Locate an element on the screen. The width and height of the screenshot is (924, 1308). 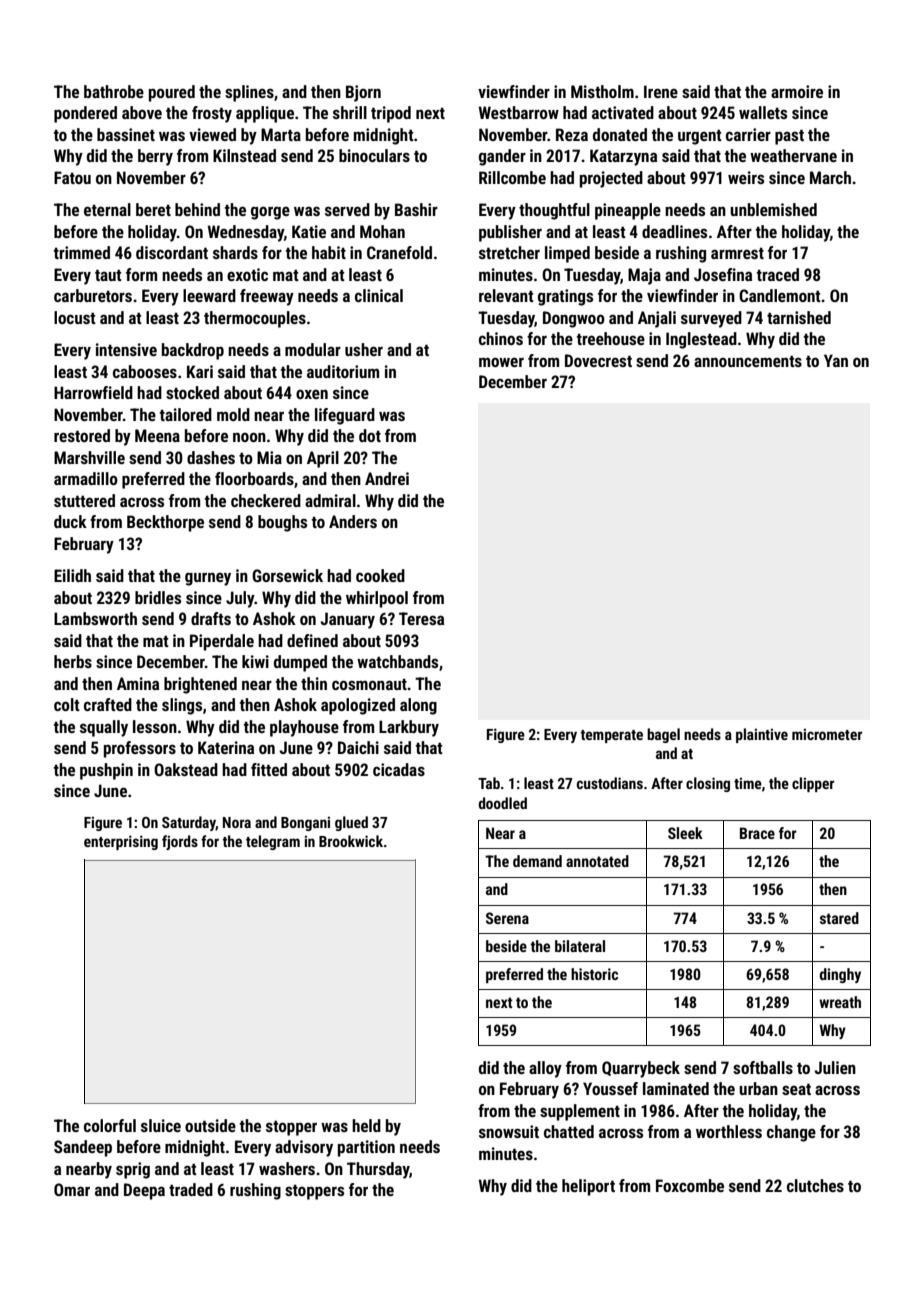
splines is located at coordinates (249, 93).
